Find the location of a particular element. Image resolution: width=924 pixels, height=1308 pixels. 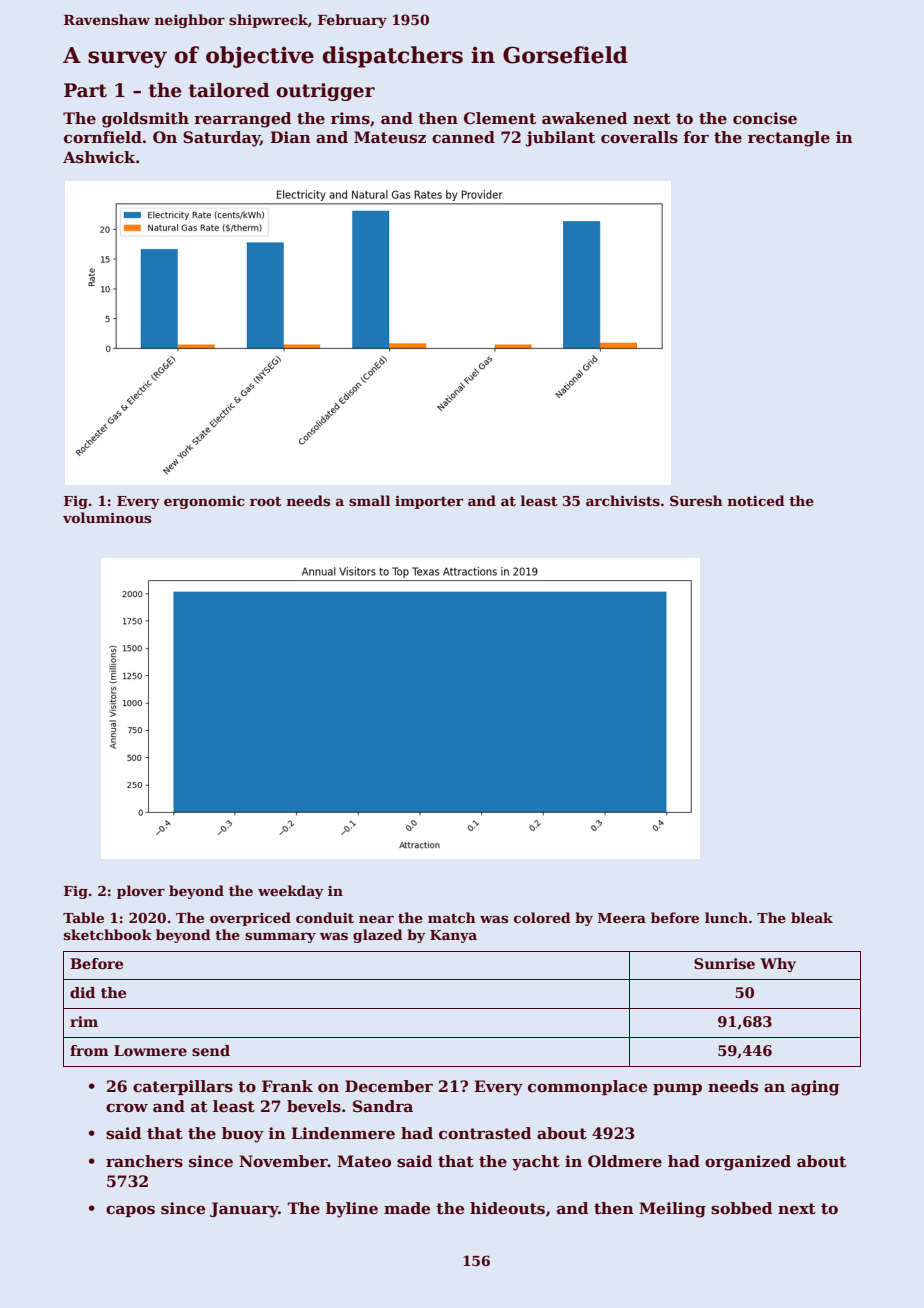

colored is located at coordinates (542, 917).
